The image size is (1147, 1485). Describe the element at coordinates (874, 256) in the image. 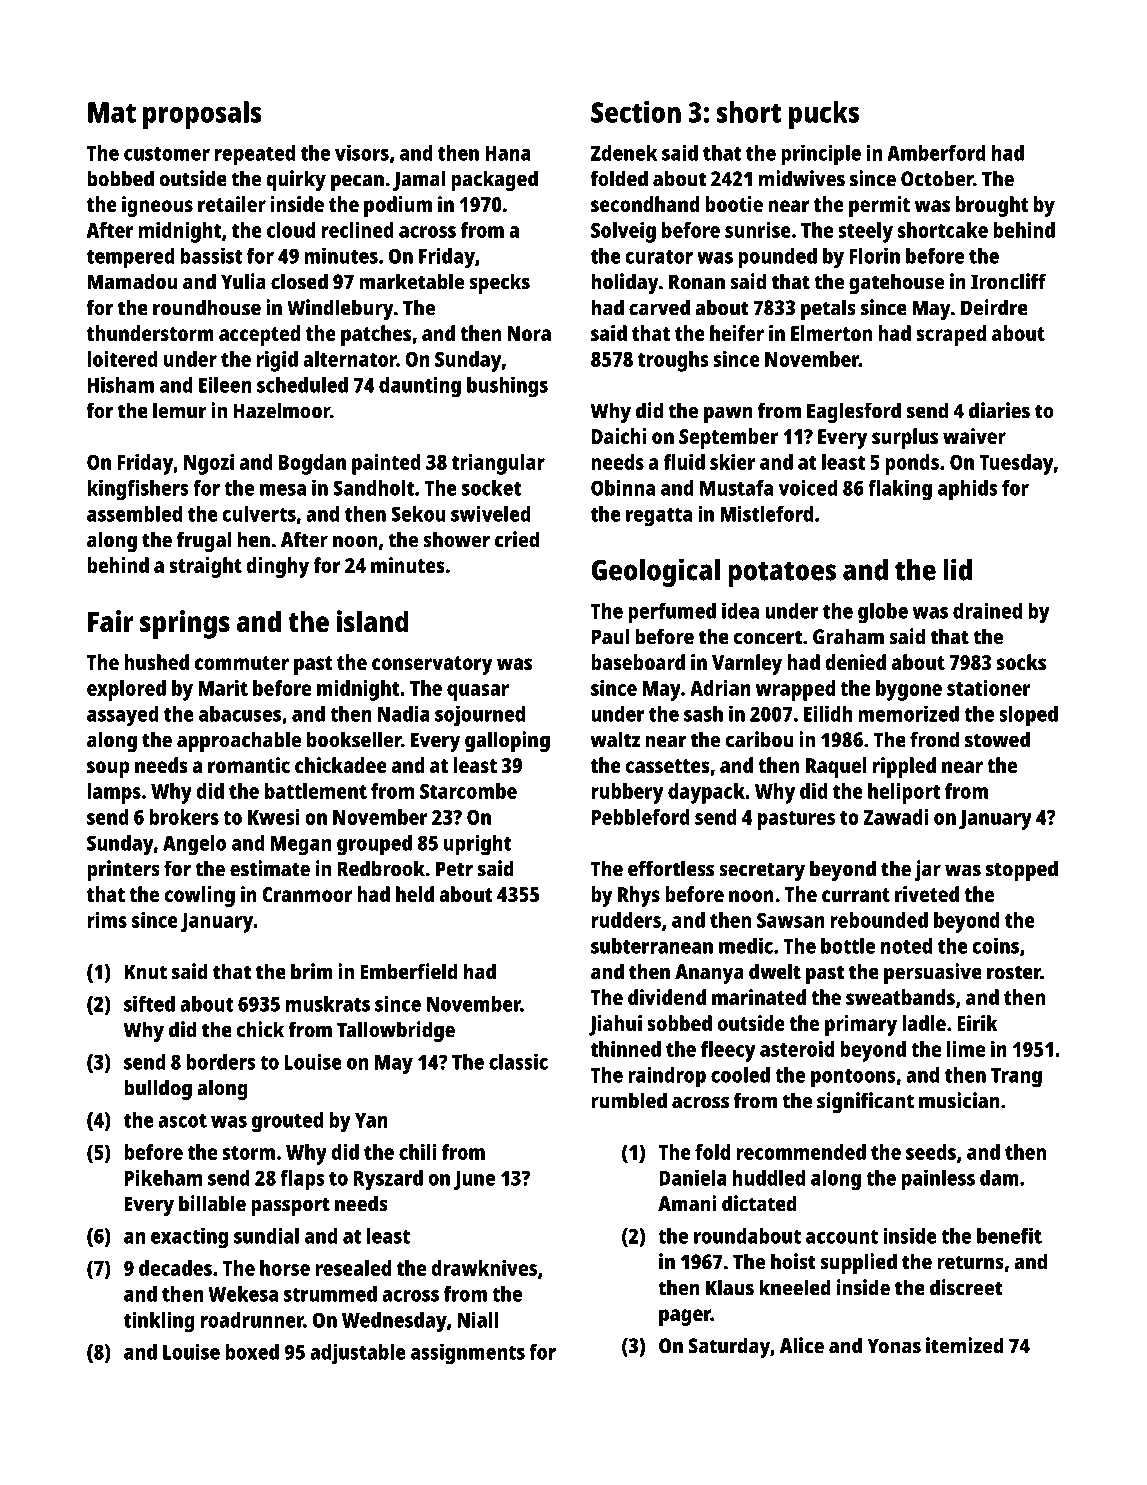

I see `Florin` at that location.
